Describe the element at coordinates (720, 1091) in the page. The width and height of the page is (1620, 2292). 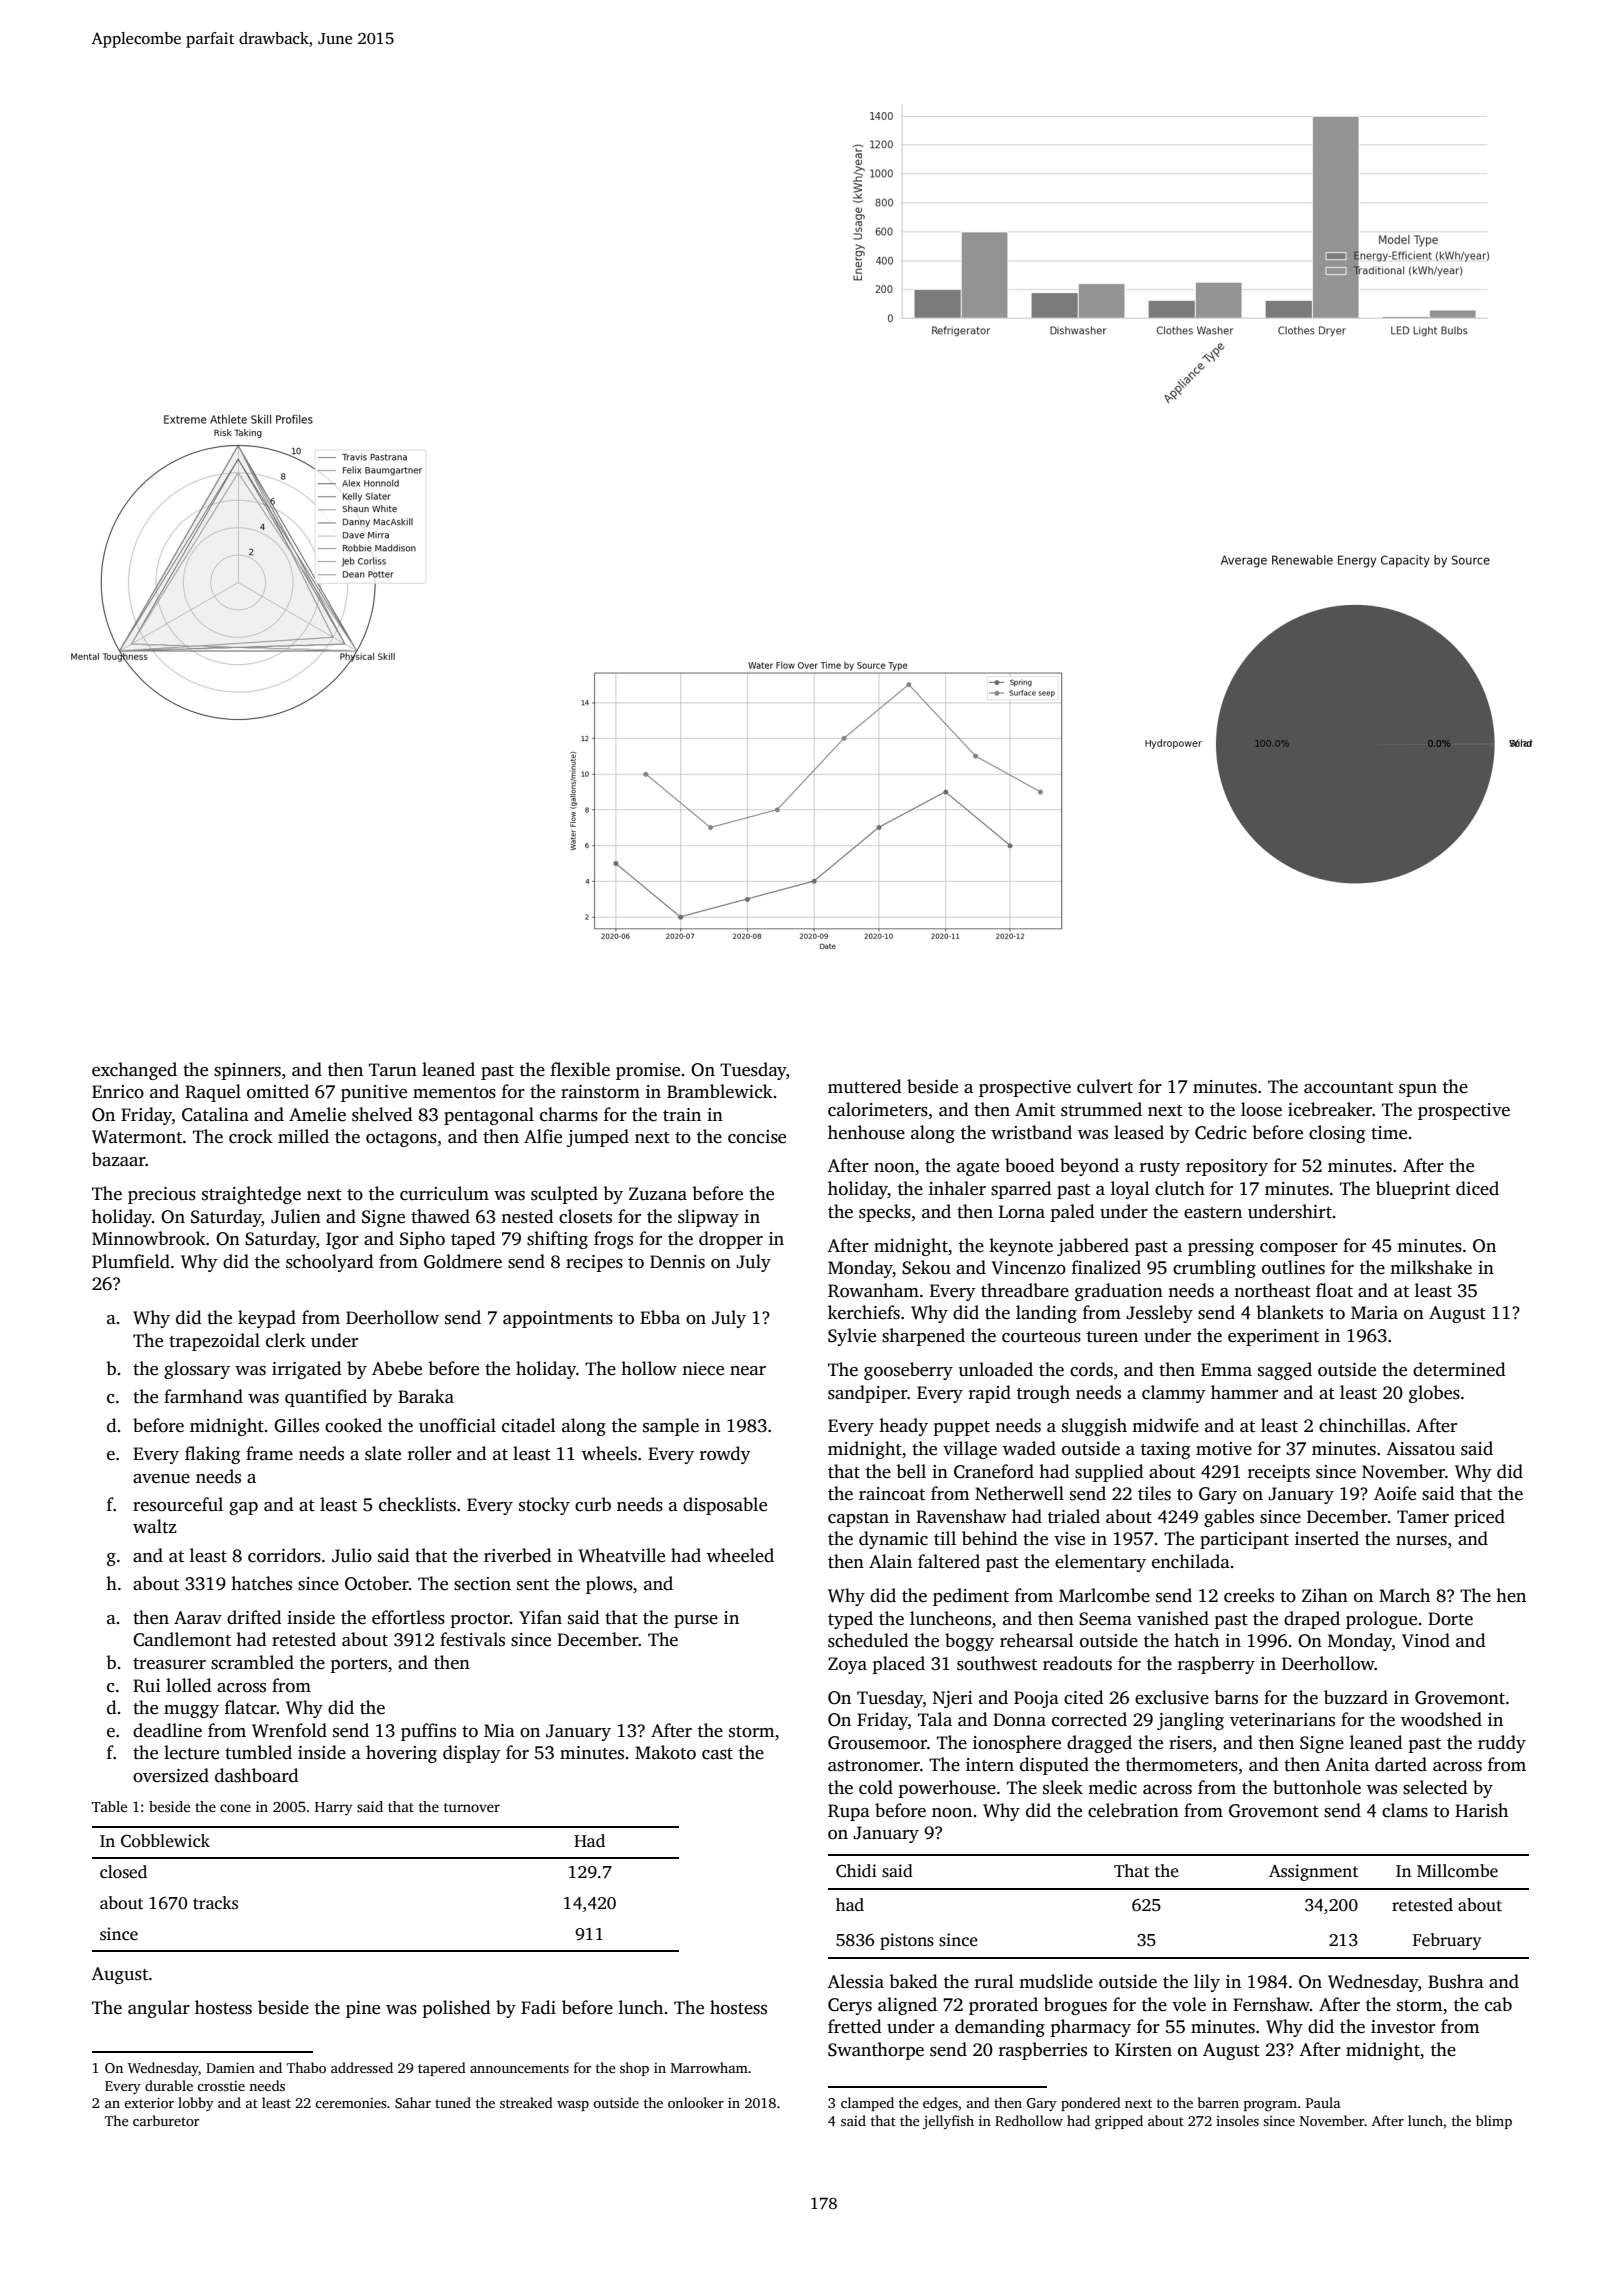
I see `Bramblewick` at that location.
